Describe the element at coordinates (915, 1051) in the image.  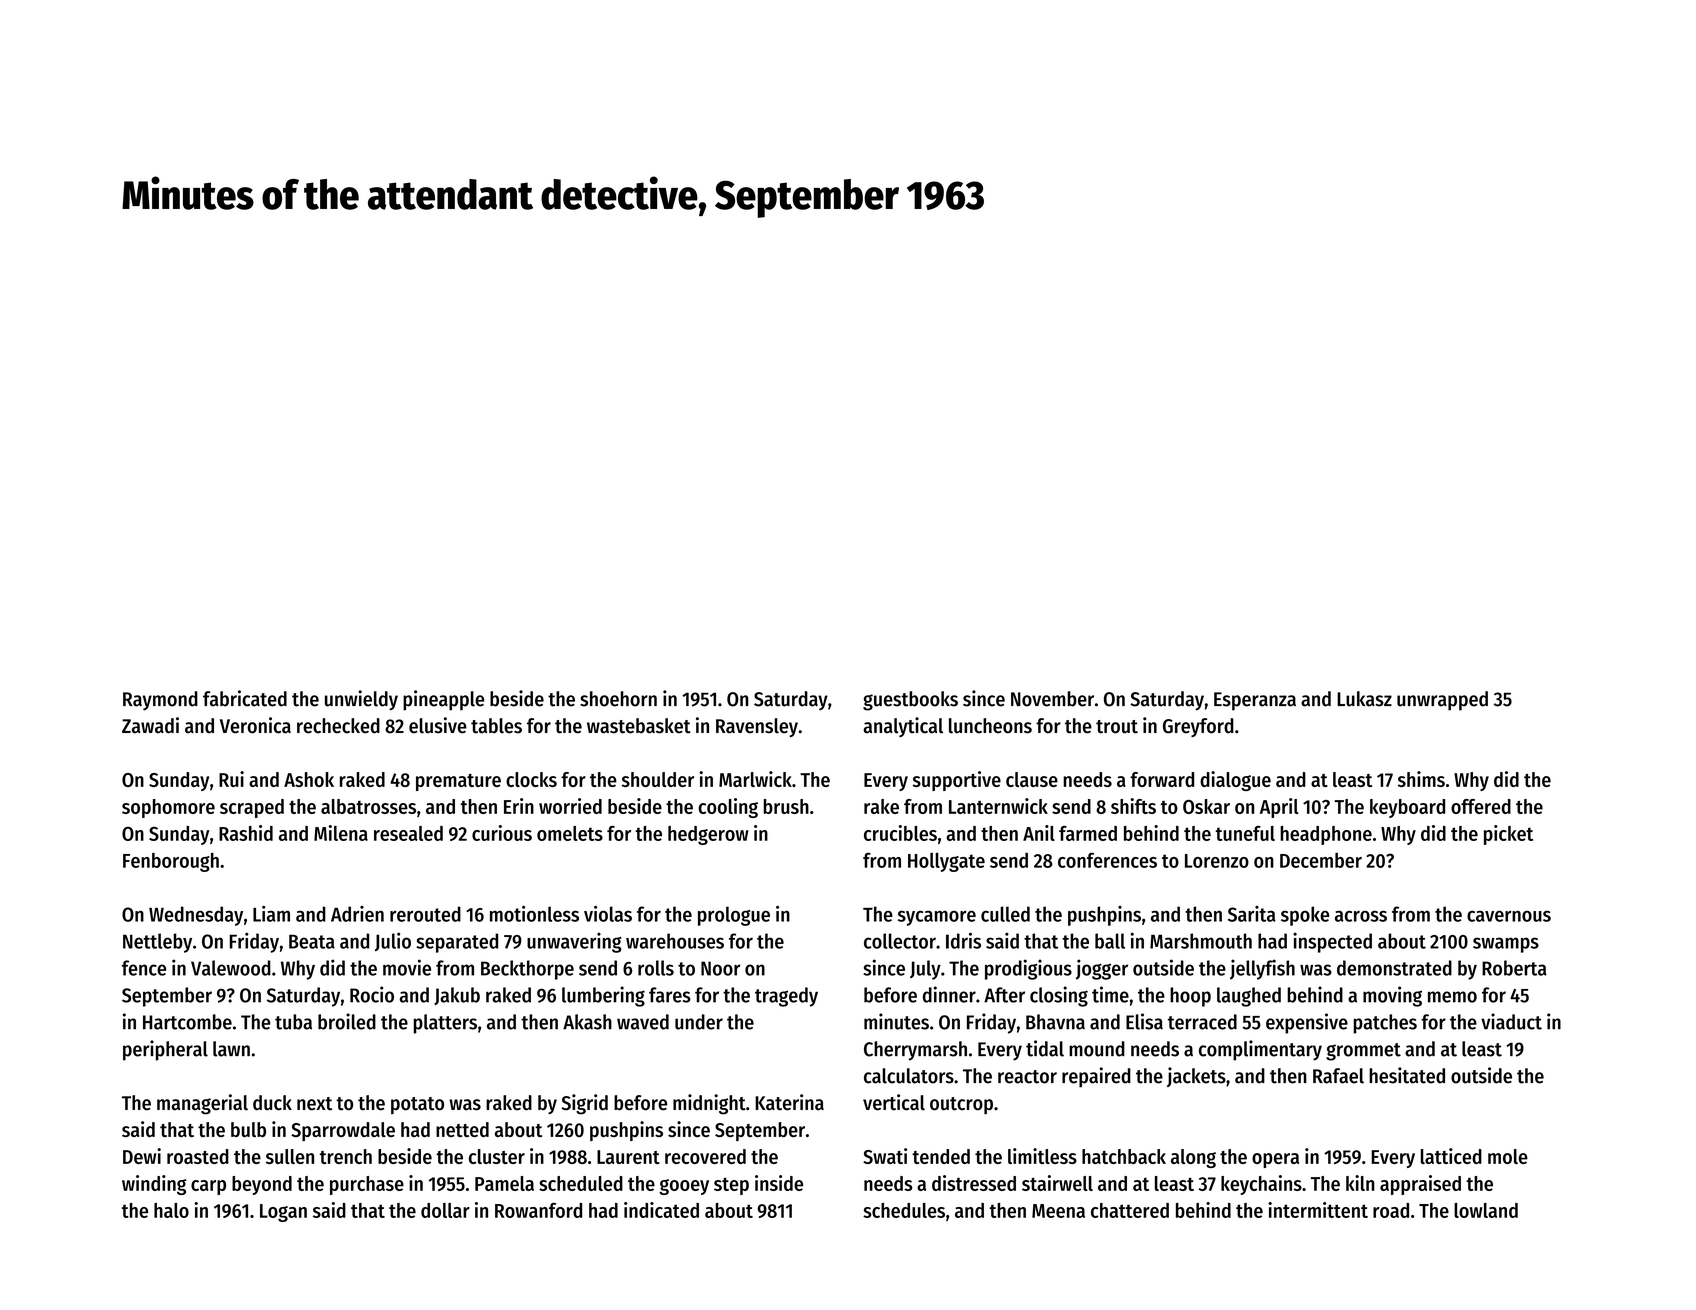
I see `Cherrymarsh` at that location.
